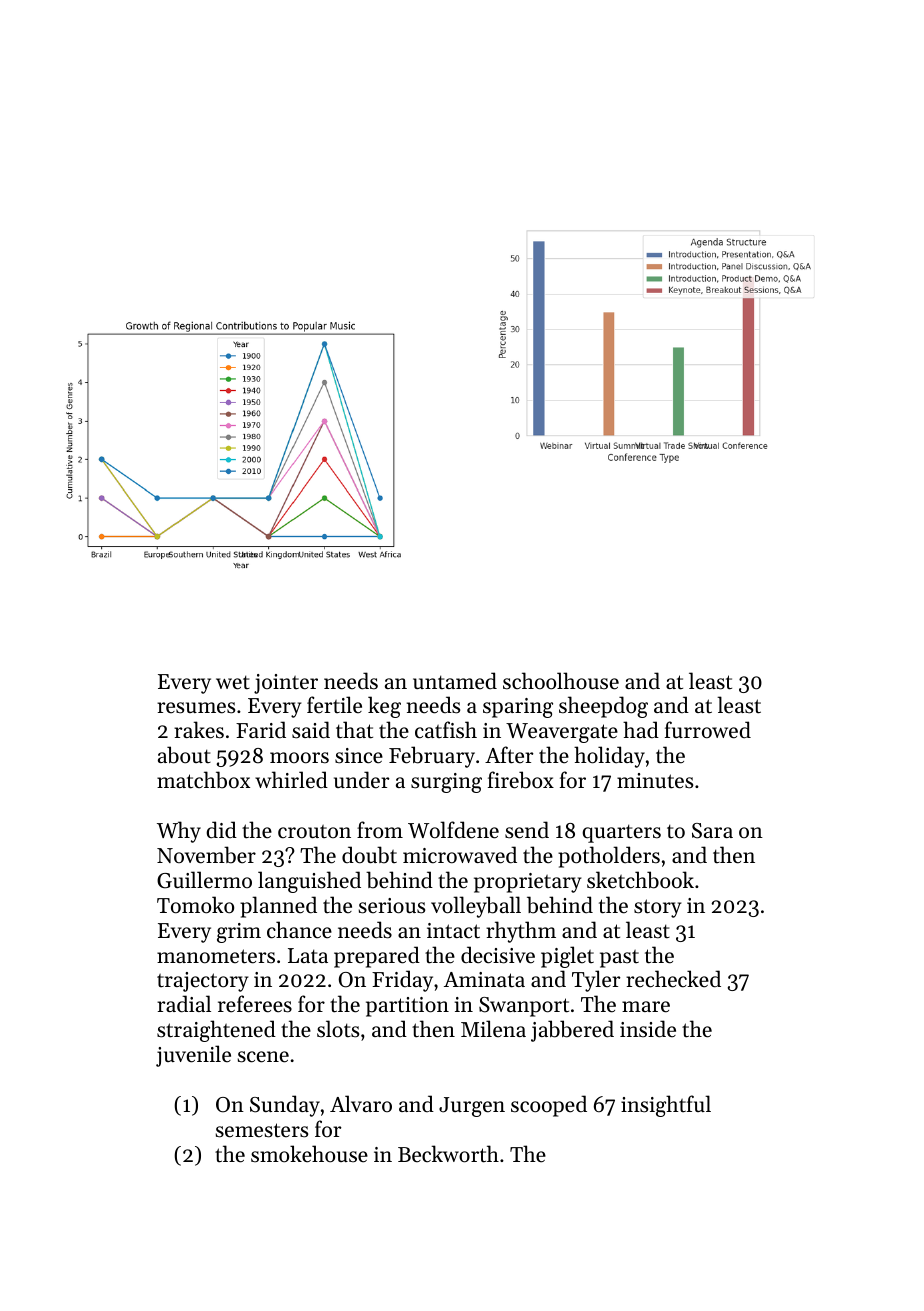 Image resolution: width=924 pixels, height=1311 pixels. Describe the element at coordinates (666, 1106) in the document. I see `insightful` at that location.
